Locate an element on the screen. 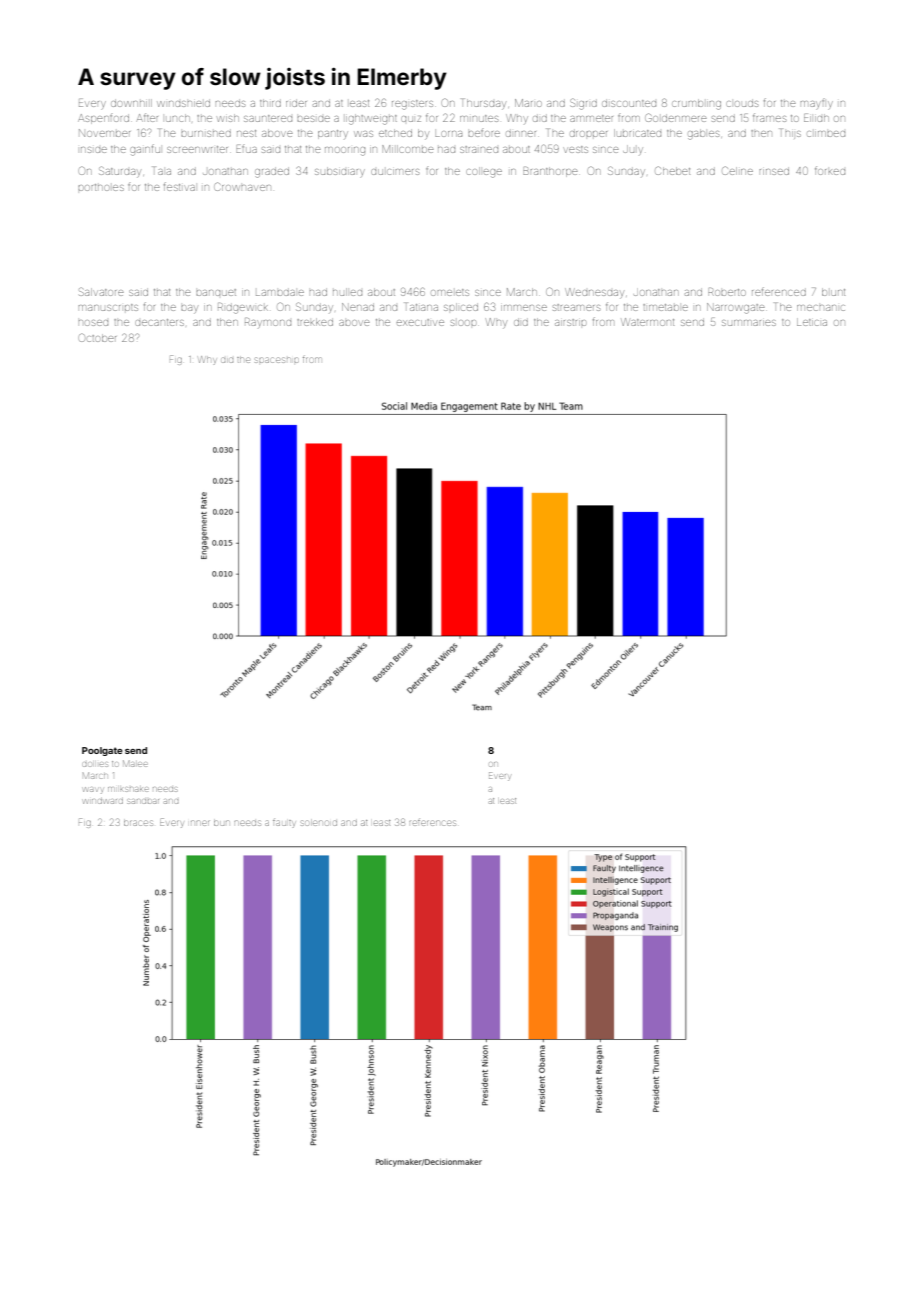  omelets is located at coordinates (450, 292).
